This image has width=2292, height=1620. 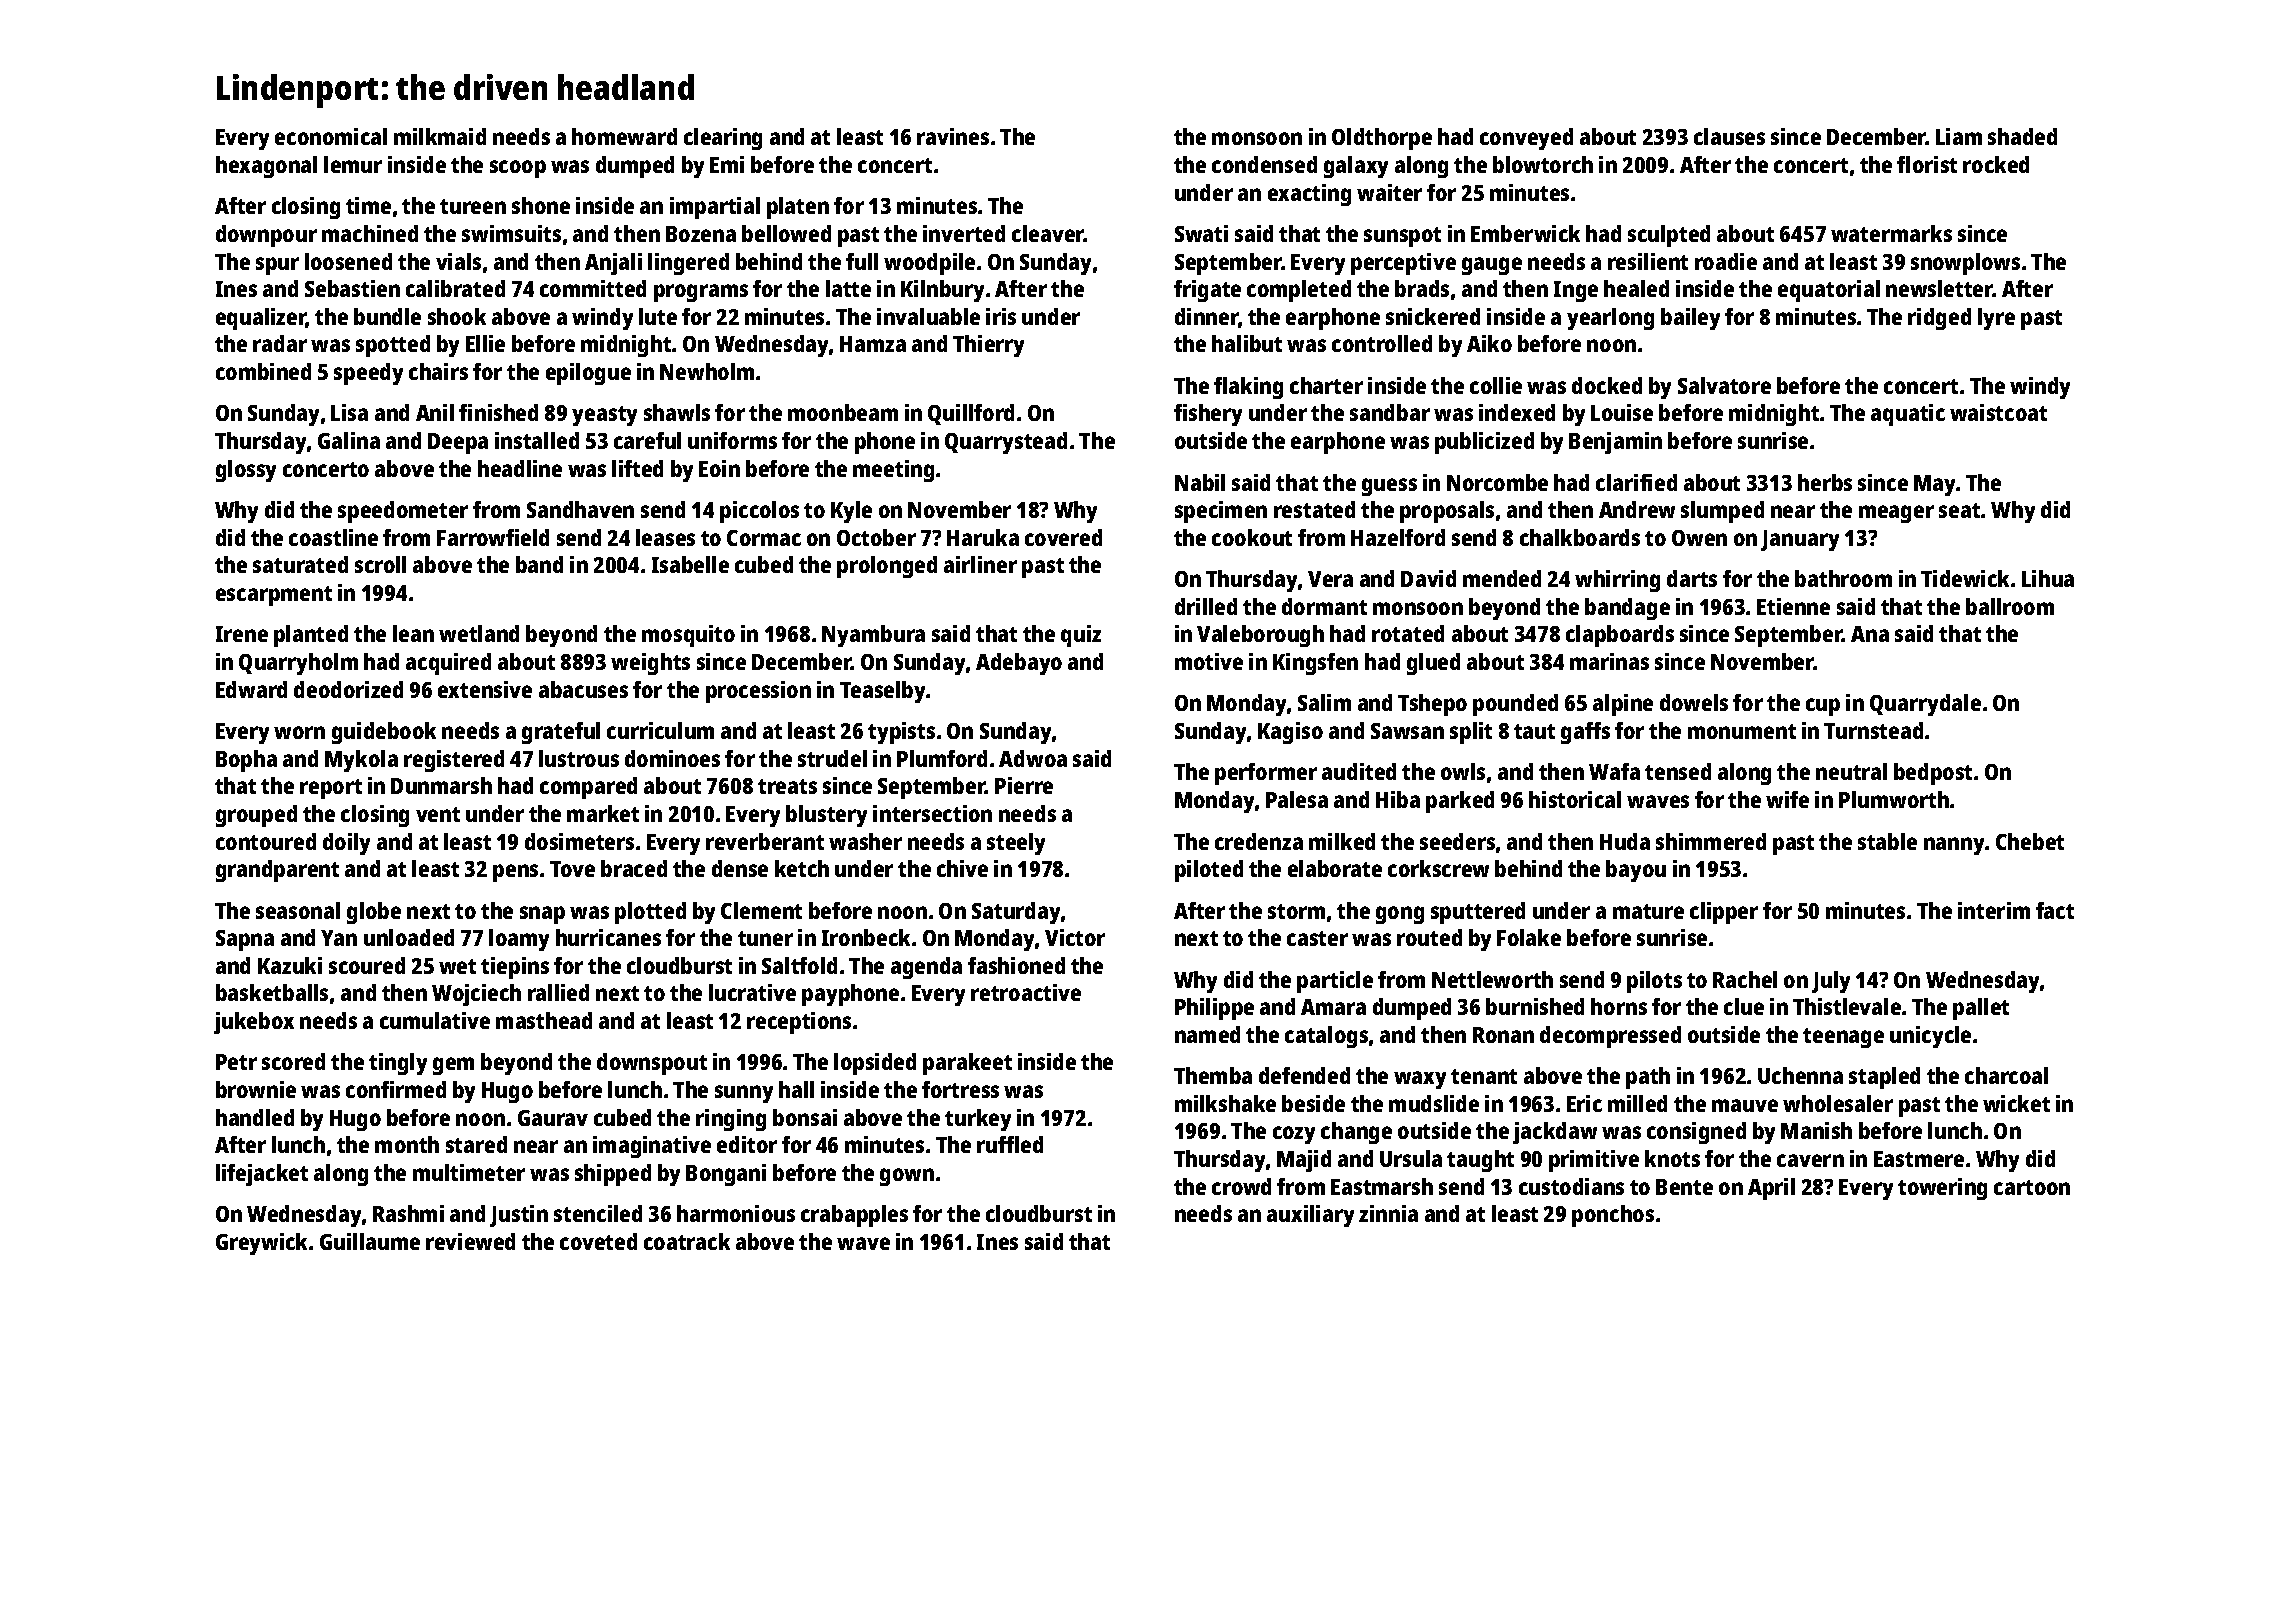 I want to click on crabapples, so click(x=854, y=1216).
